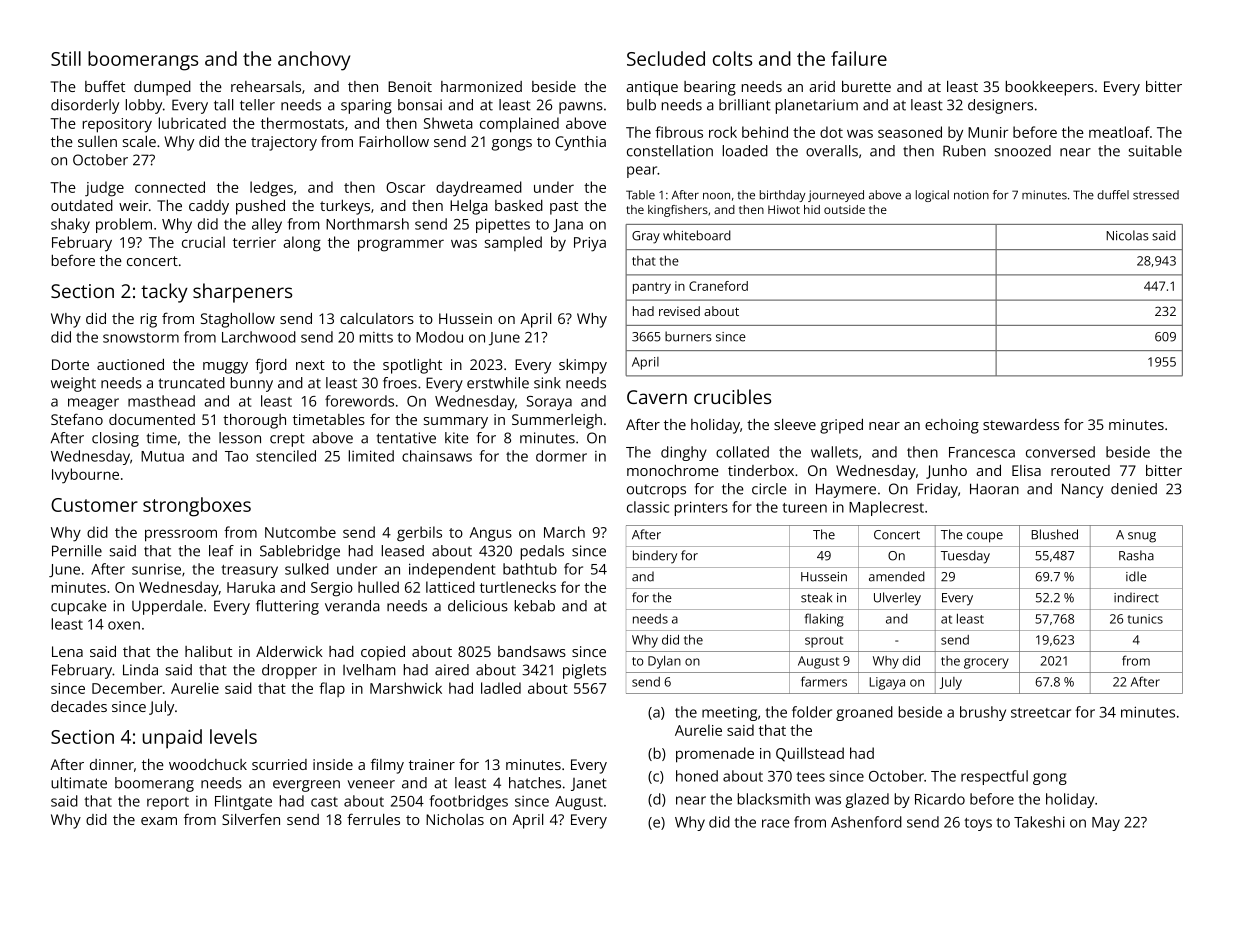 Image resolution: width=1233 pixels, height=952 pixels. I want to click on along, so click(302, 244).
